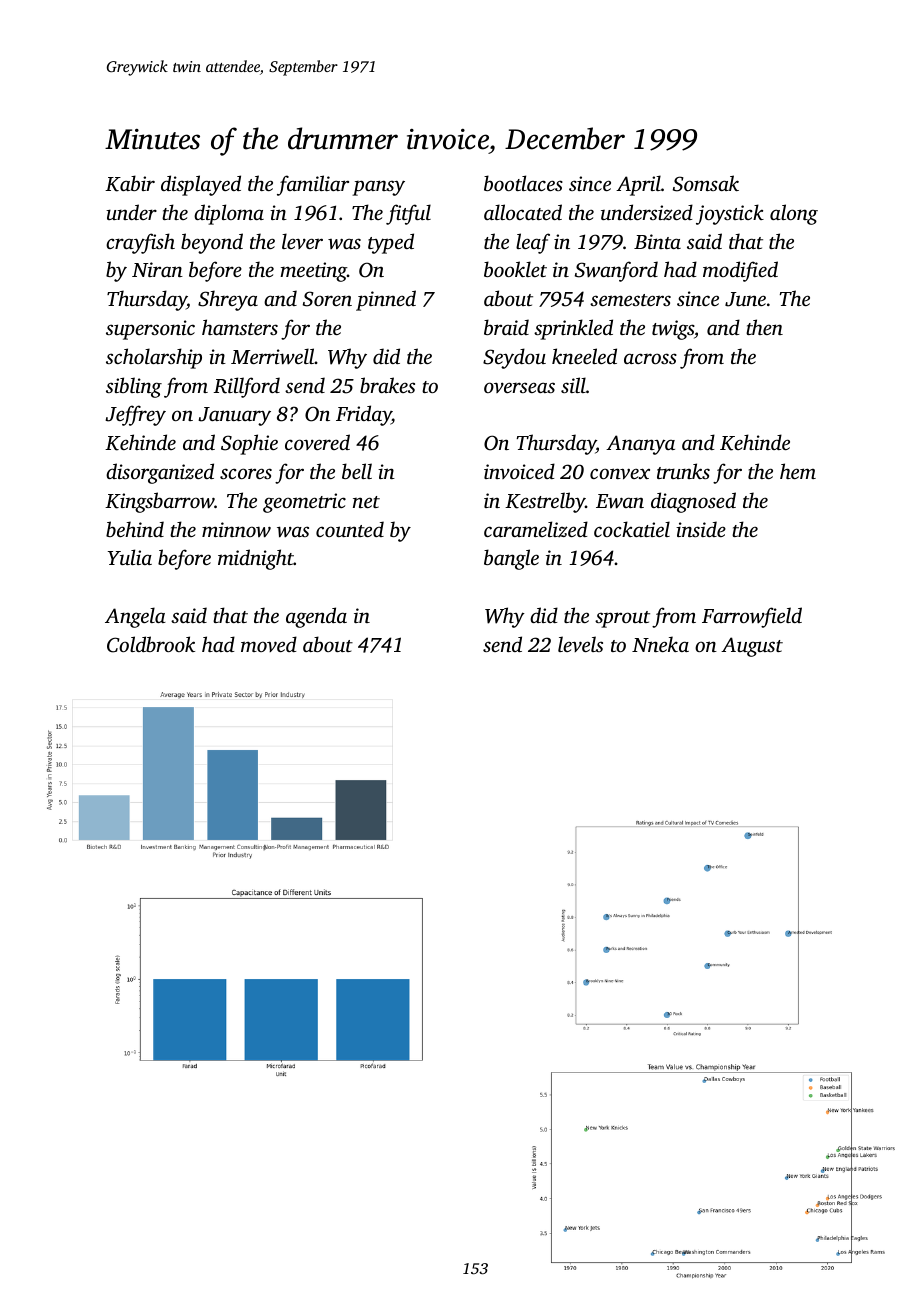 Image resolution: width=924 pixels, height=1314 pixels. Describe the element at coordinates (378, 188) in the image. I see `pansy` at that location.
